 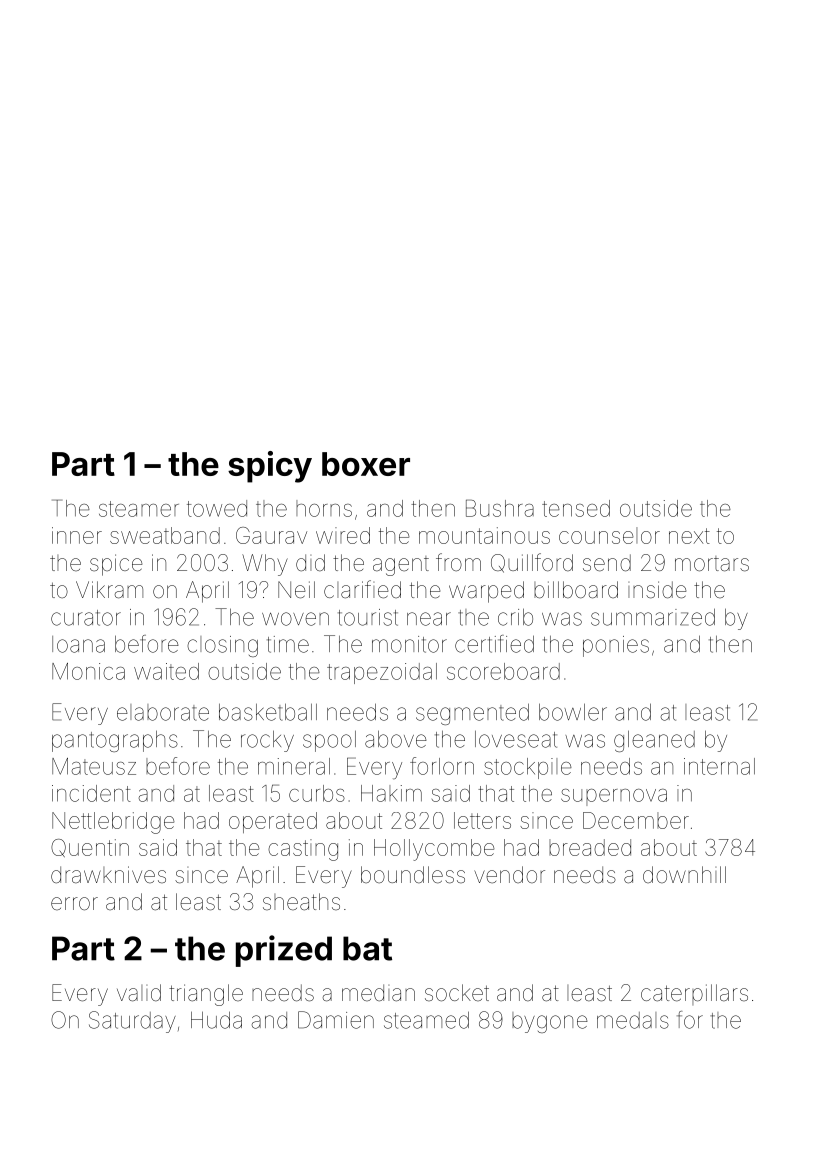 I want to click on incident, so click(x=91, y=793).
